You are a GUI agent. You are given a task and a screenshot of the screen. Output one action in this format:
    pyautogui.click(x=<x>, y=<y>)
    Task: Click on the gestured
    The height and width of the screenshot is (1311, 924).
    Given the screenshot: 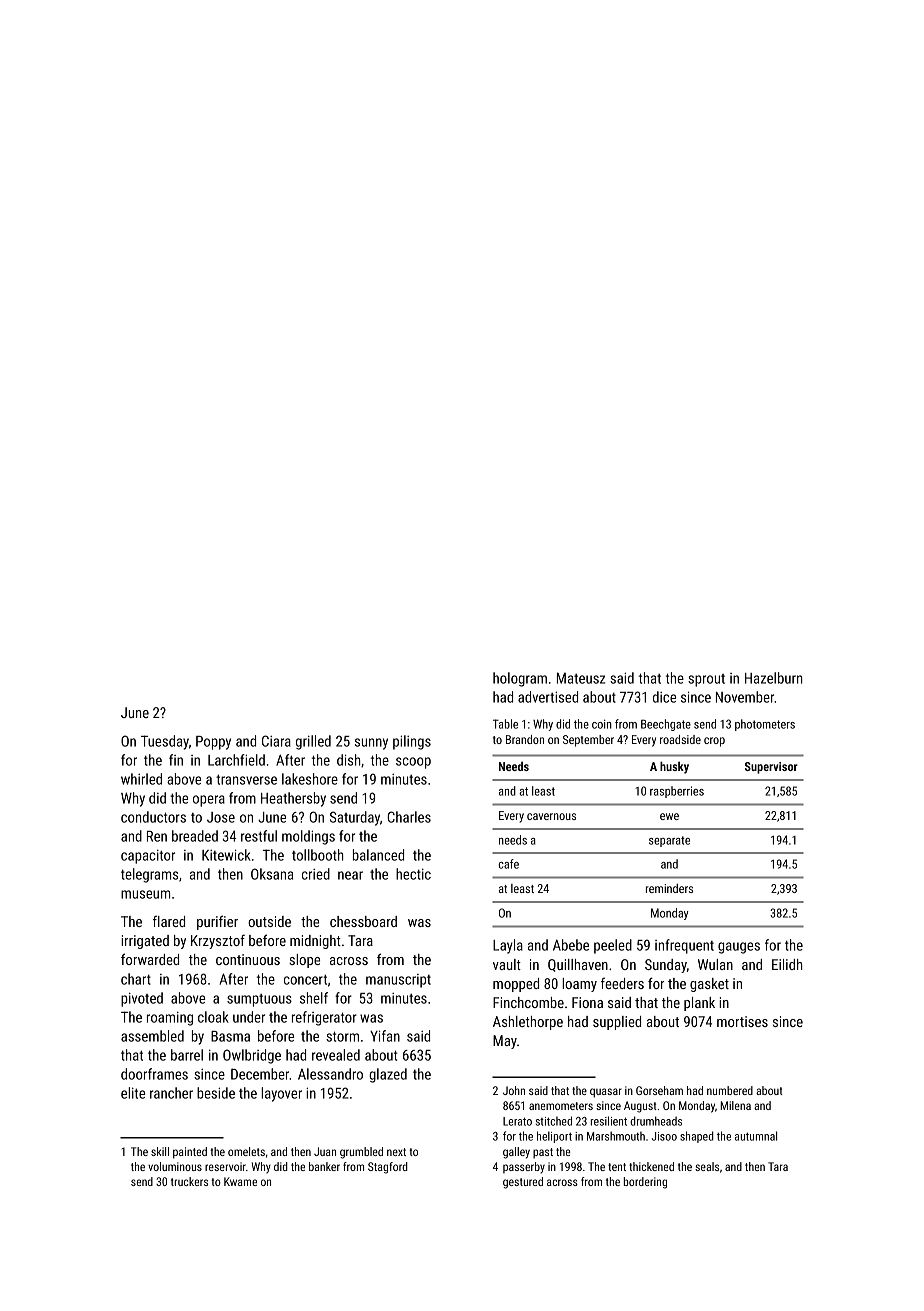 What is the action you would take?
    pyautogui.click(x=523, y=1183)
